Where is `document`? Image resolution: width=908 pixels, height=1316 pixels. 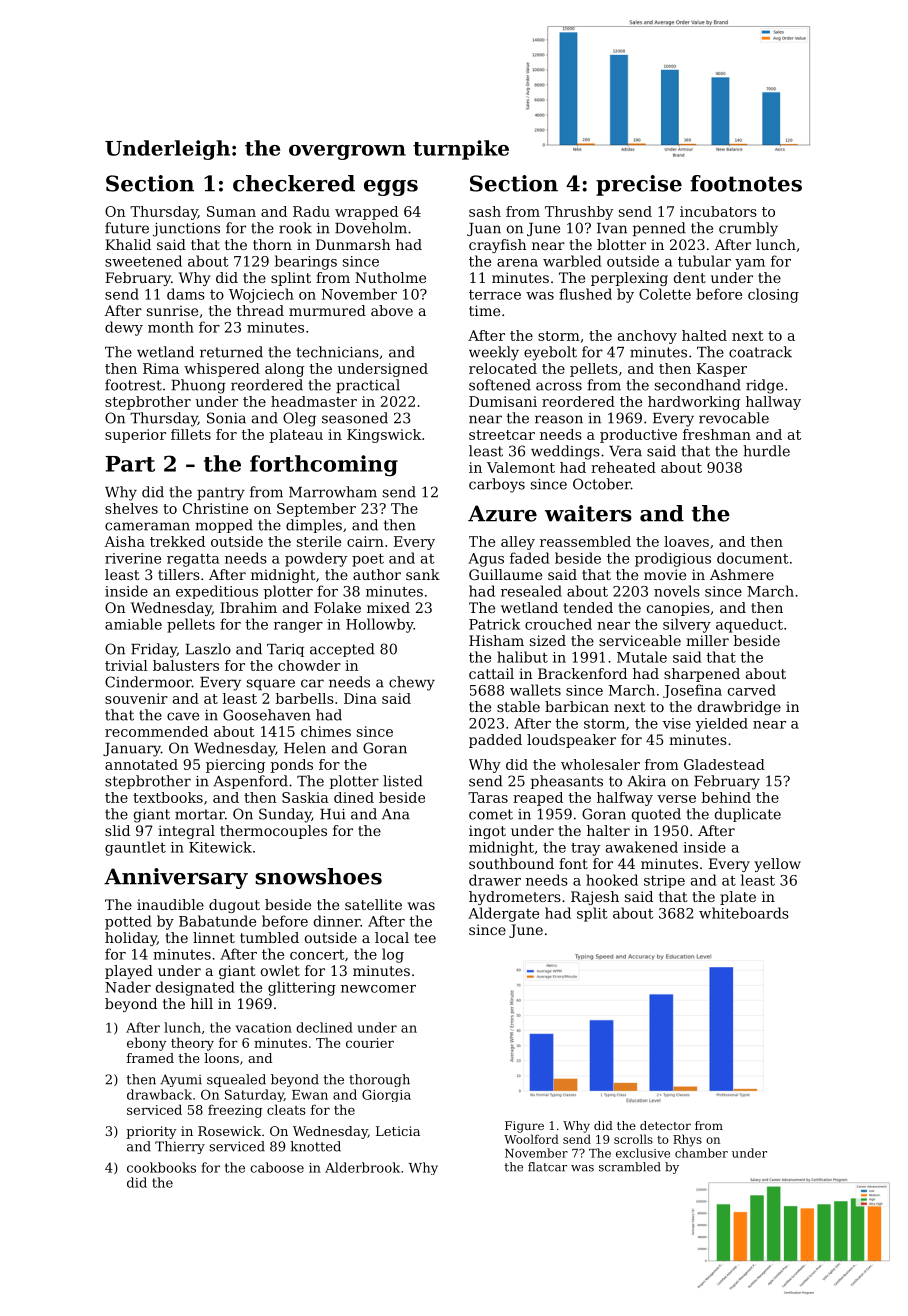 document is located at coordinates (752, 558).
